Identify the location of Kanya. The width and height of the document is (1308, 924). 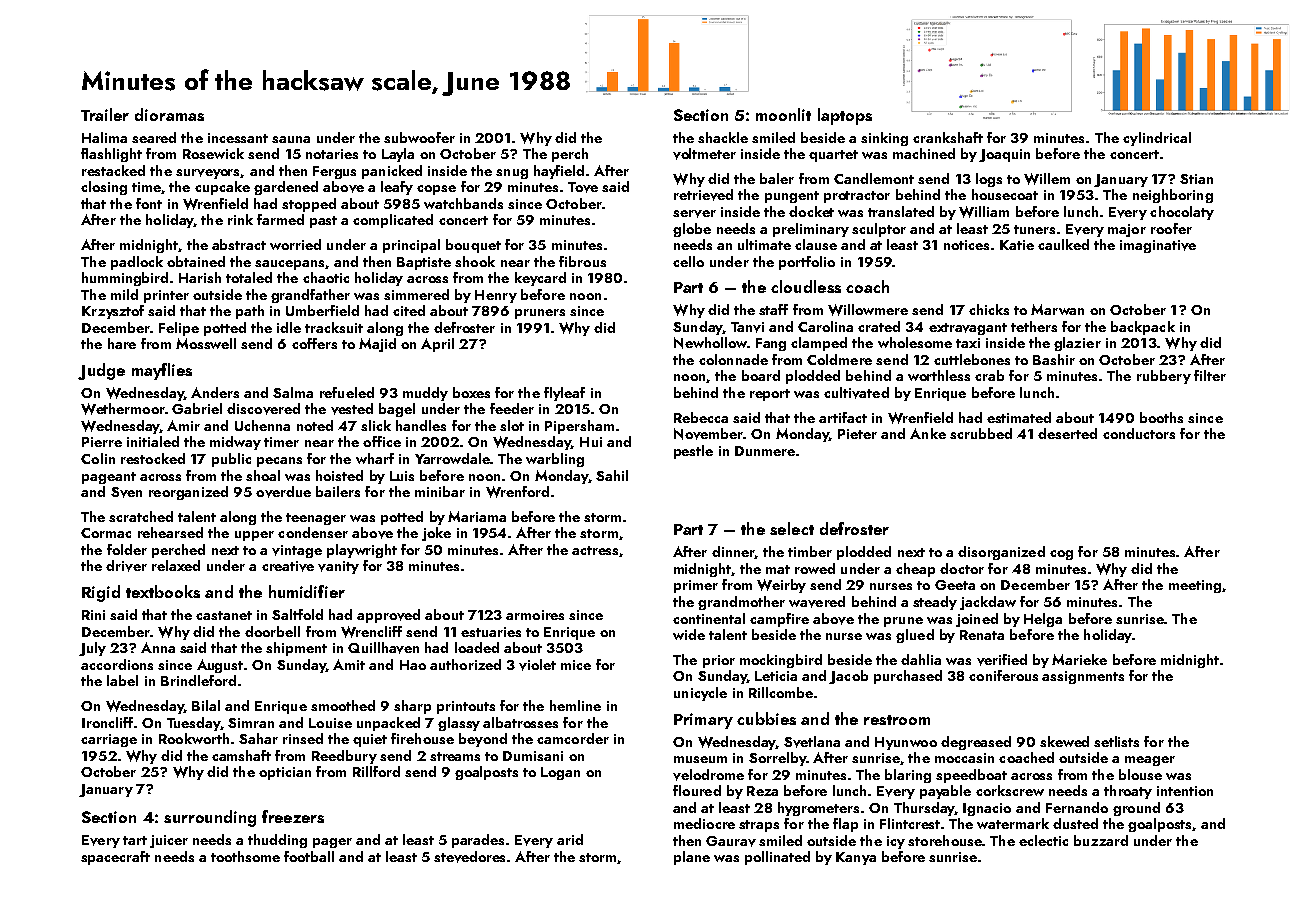
(856, 858).
